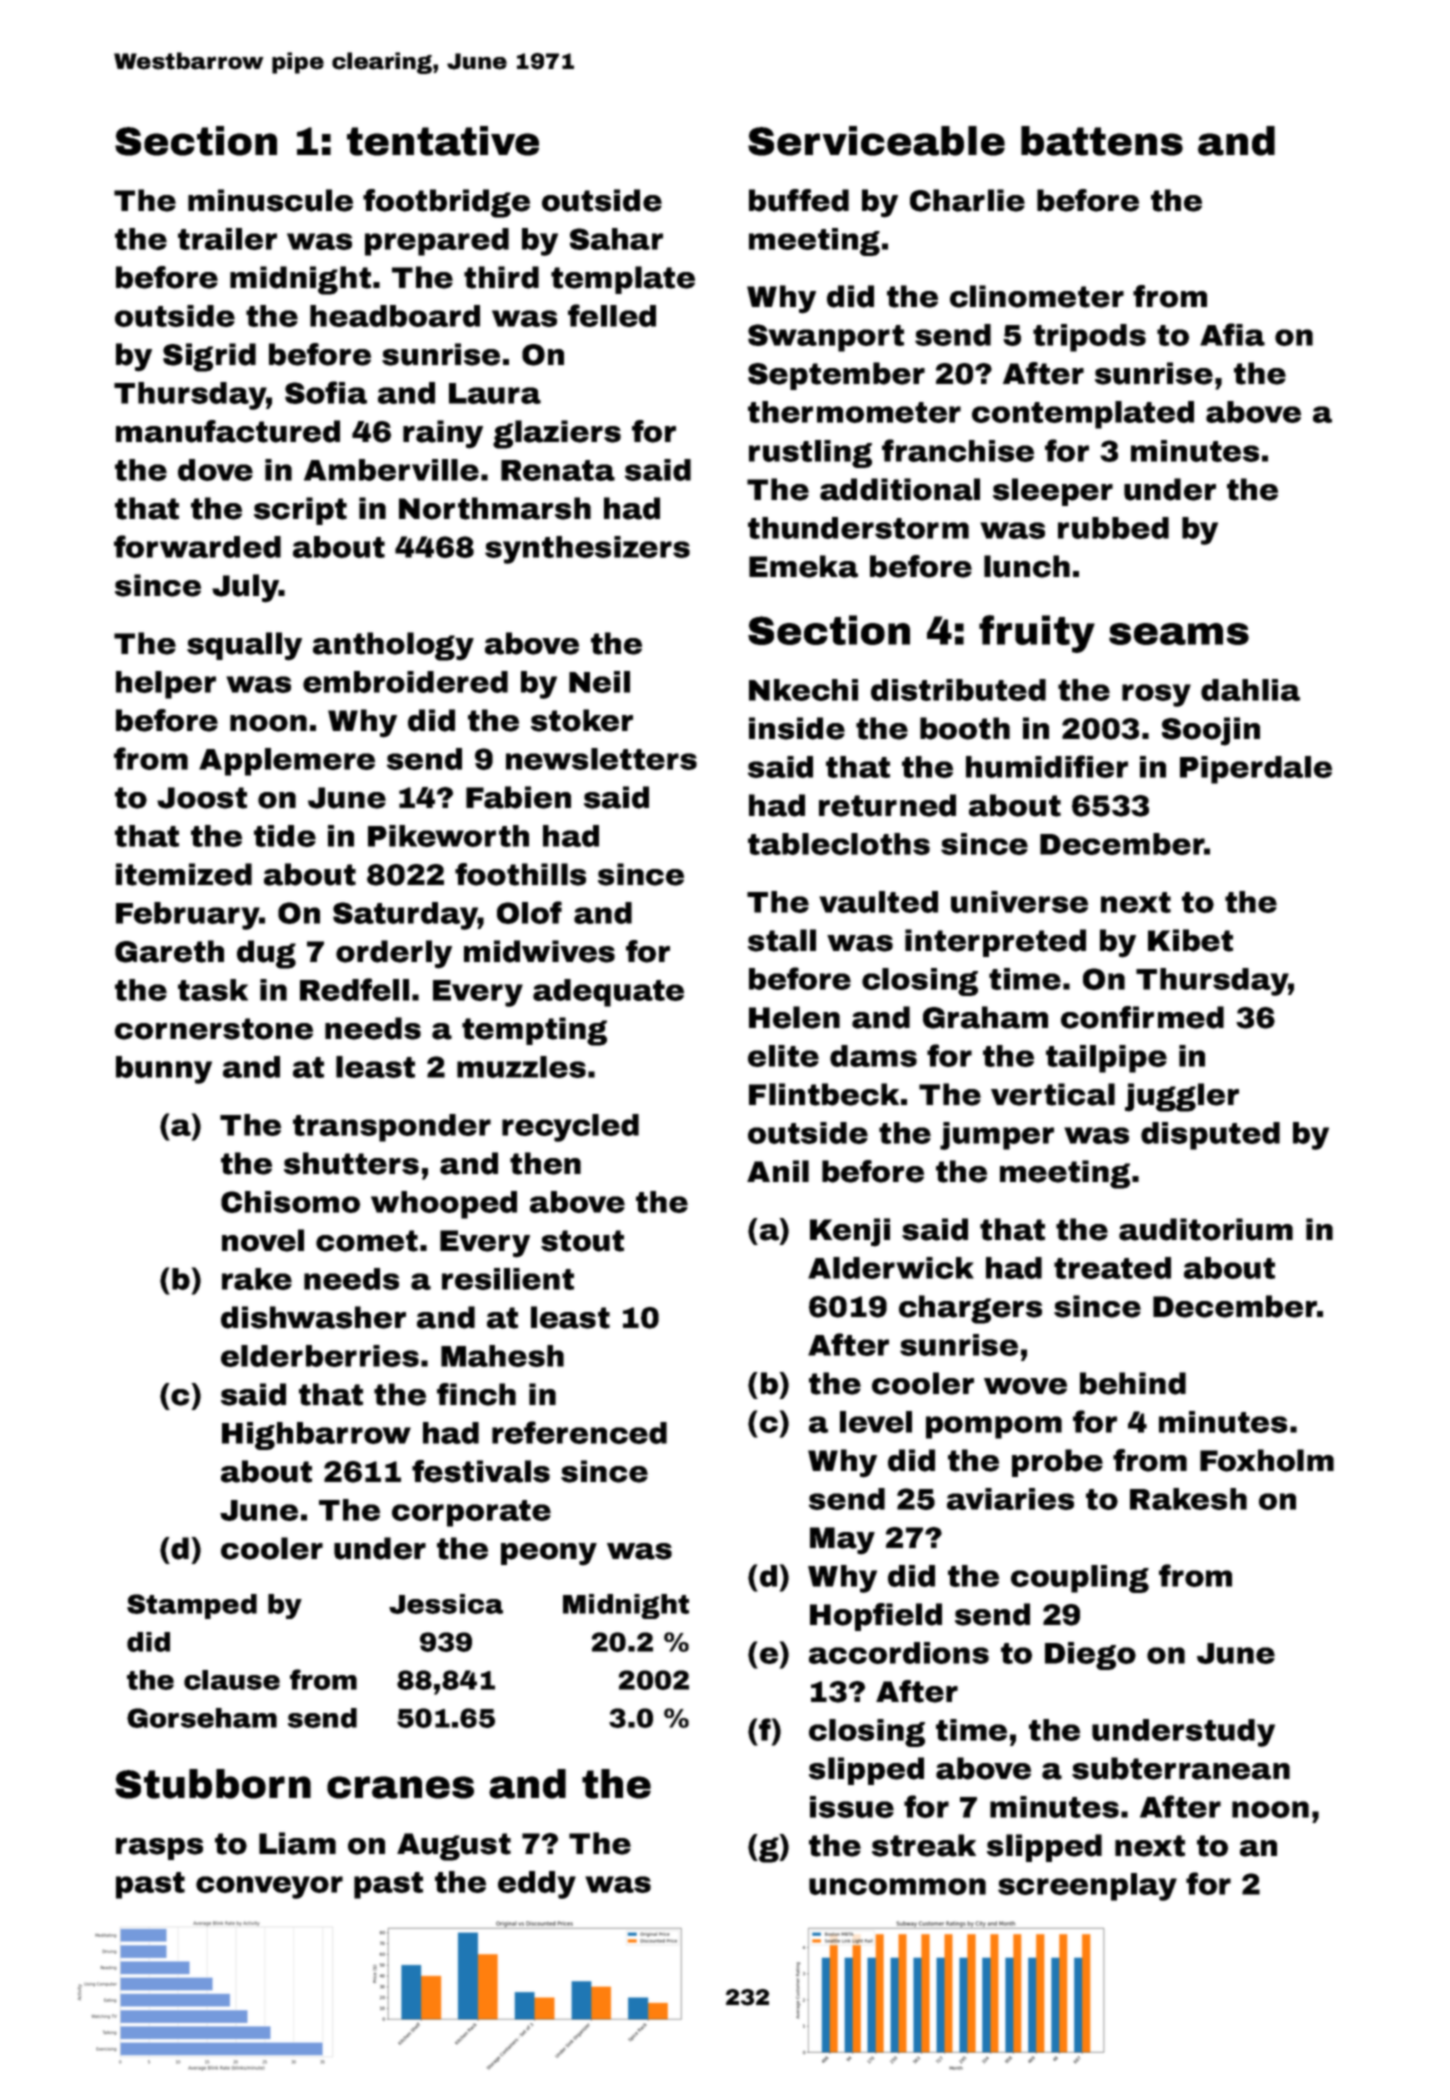 Image resolution: width=1450 pixels, height=2100 pixels. What do you see at coordinates (1232, 334) in the page?
I see `Afia` at bounding box center [1232, 334].
